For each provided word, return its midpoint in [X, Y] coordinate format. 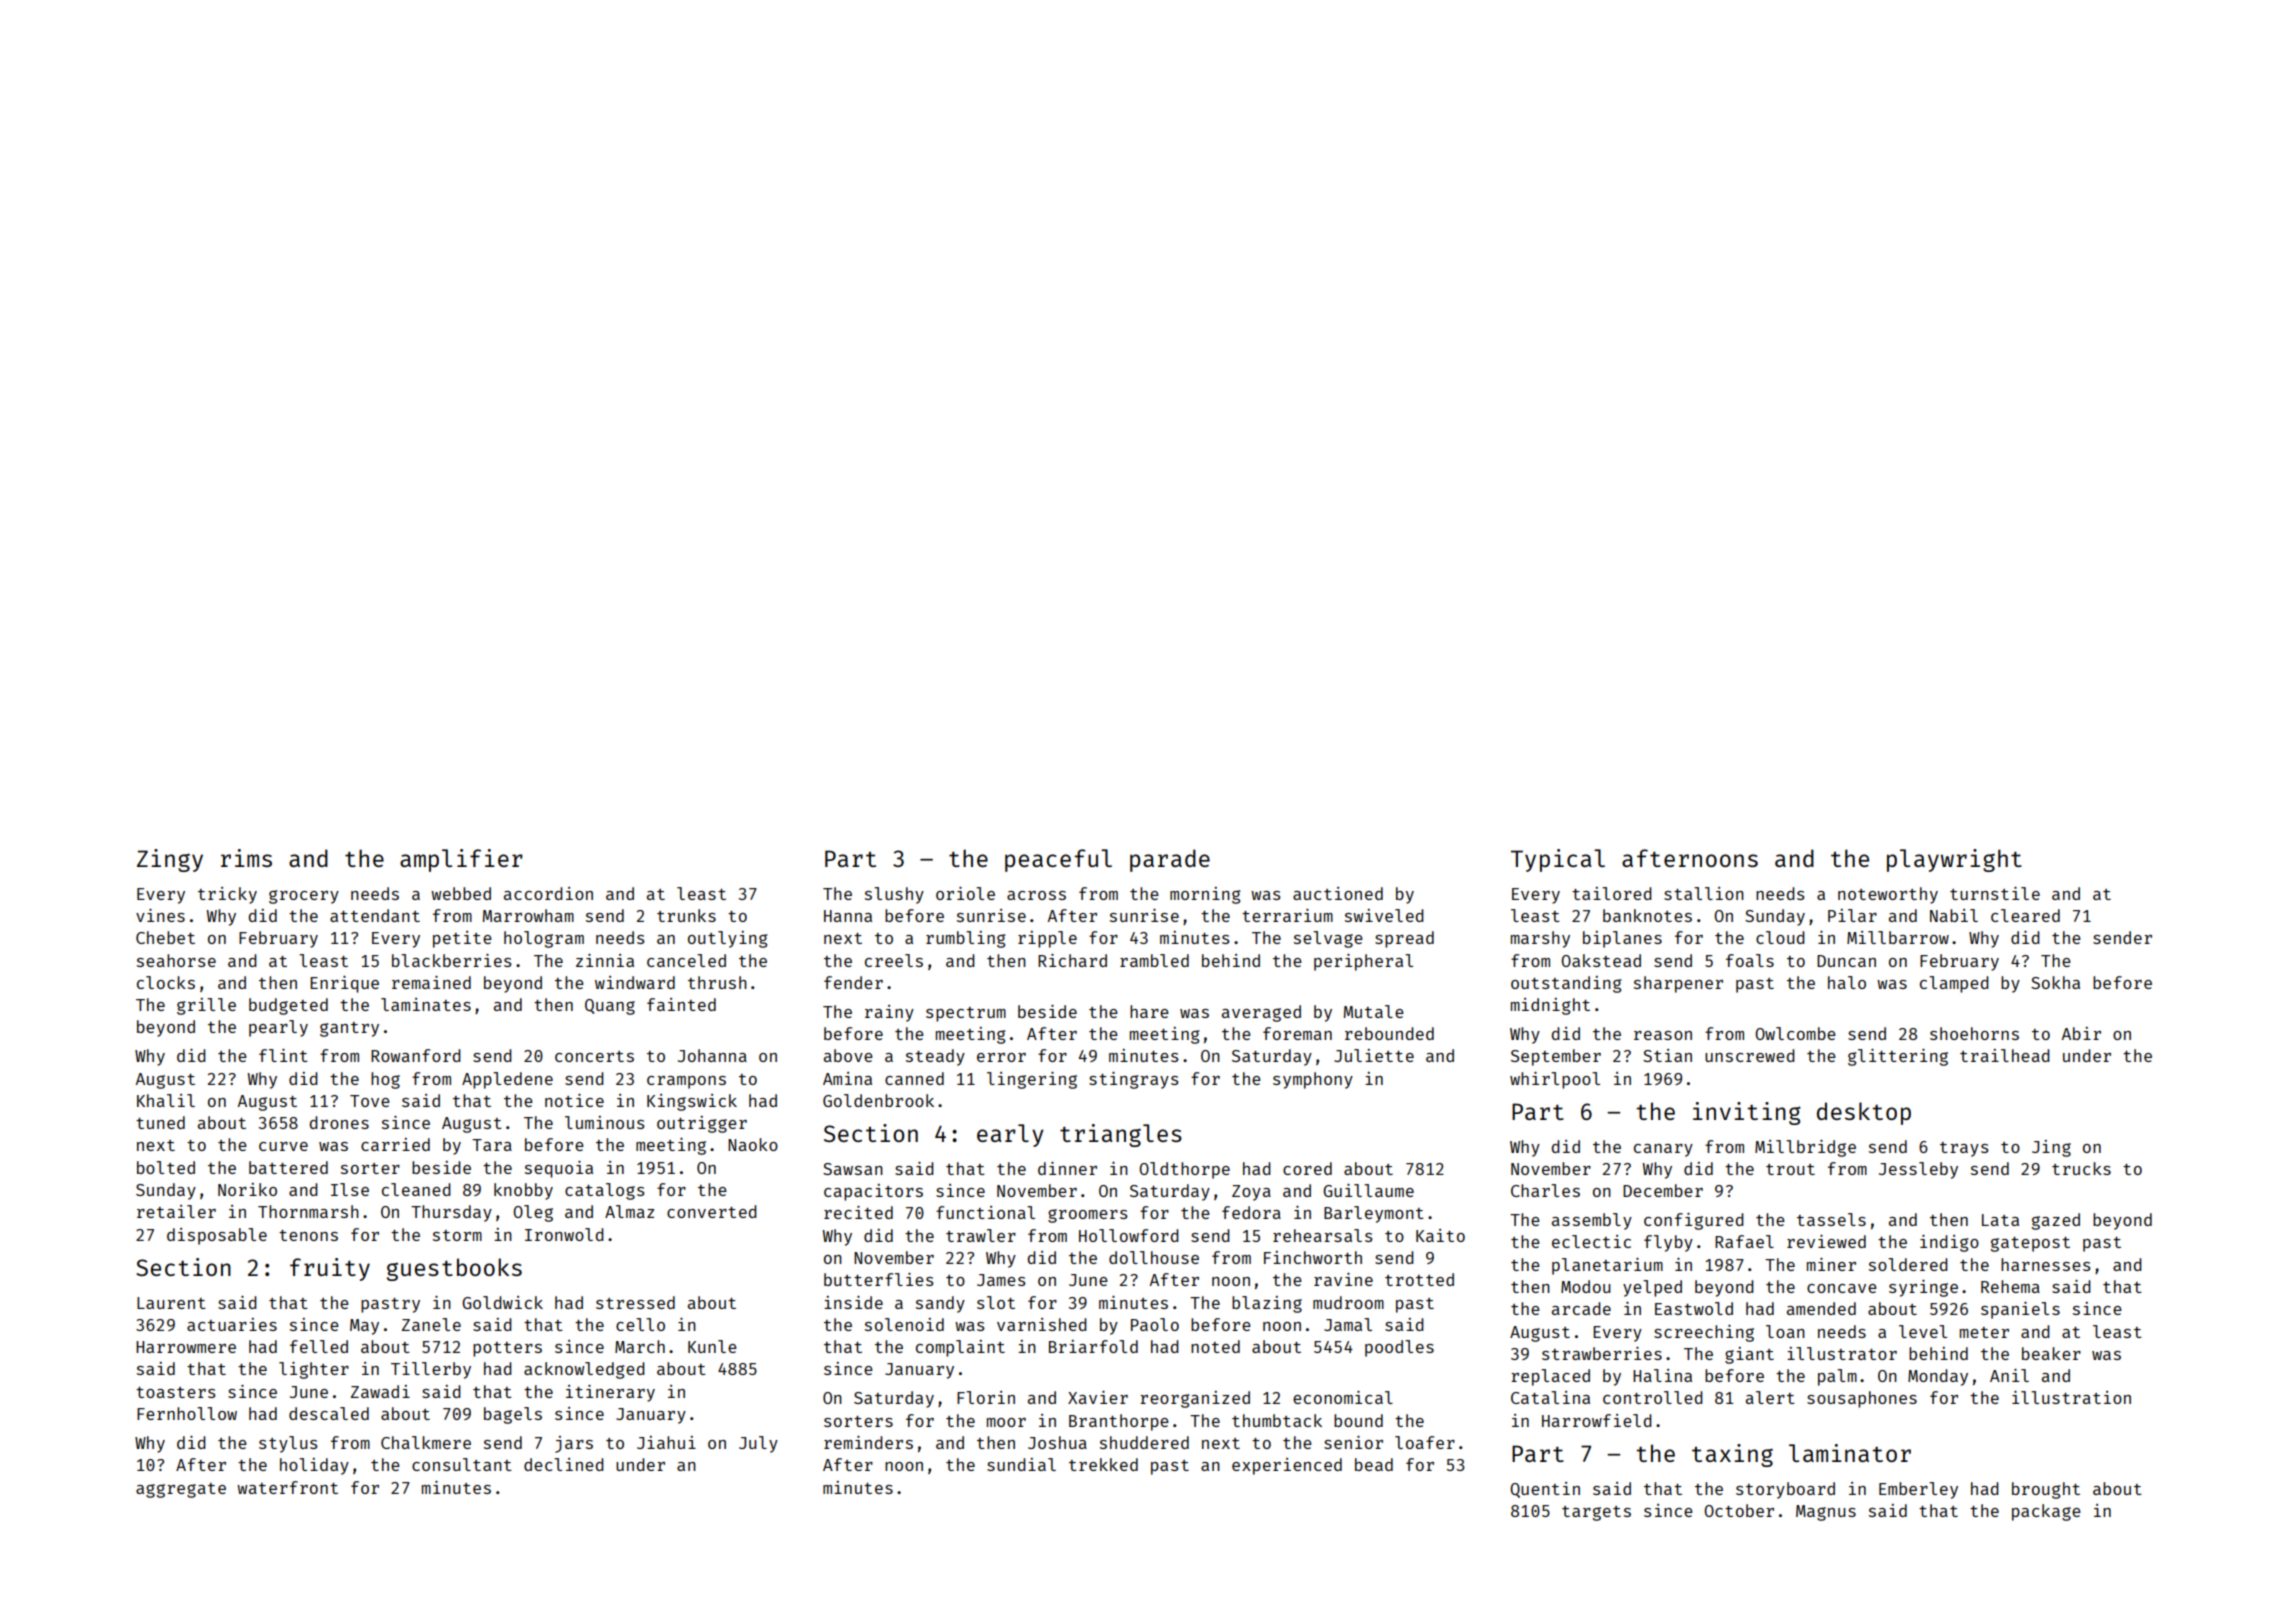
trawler [981, 1235]
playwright [1954, 860]
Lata [2000, 1220]
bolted [166, 1167]
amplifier [461, 860]
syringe [1923, 1288]
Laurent [171, 1303]
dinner [1067, 1168]
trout [1790, 1169]
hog [385, 1080]
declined [564, 1464]
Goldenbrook [878, 1100]
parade [1170, 860]
